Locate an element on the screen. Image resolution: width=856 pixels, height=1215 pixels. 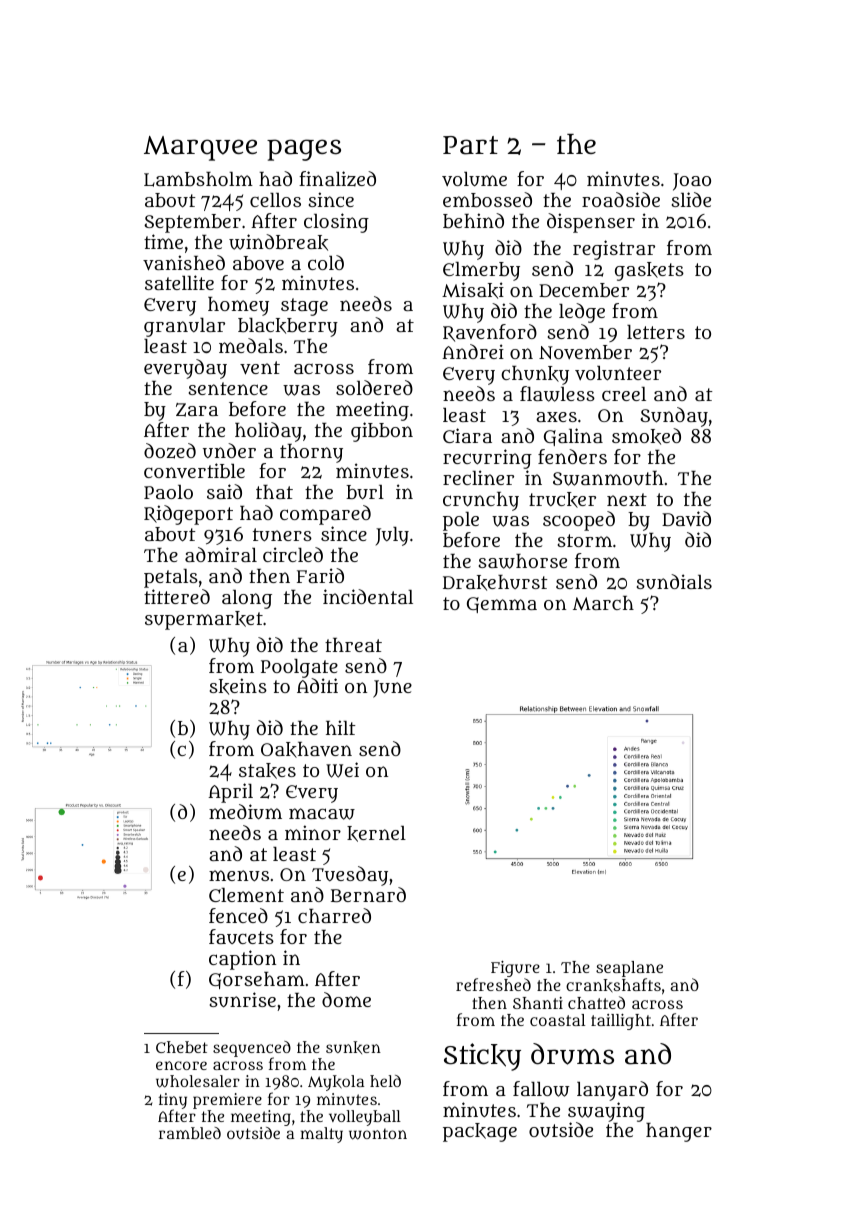
Marquee is located at coordinates (200, 148).
